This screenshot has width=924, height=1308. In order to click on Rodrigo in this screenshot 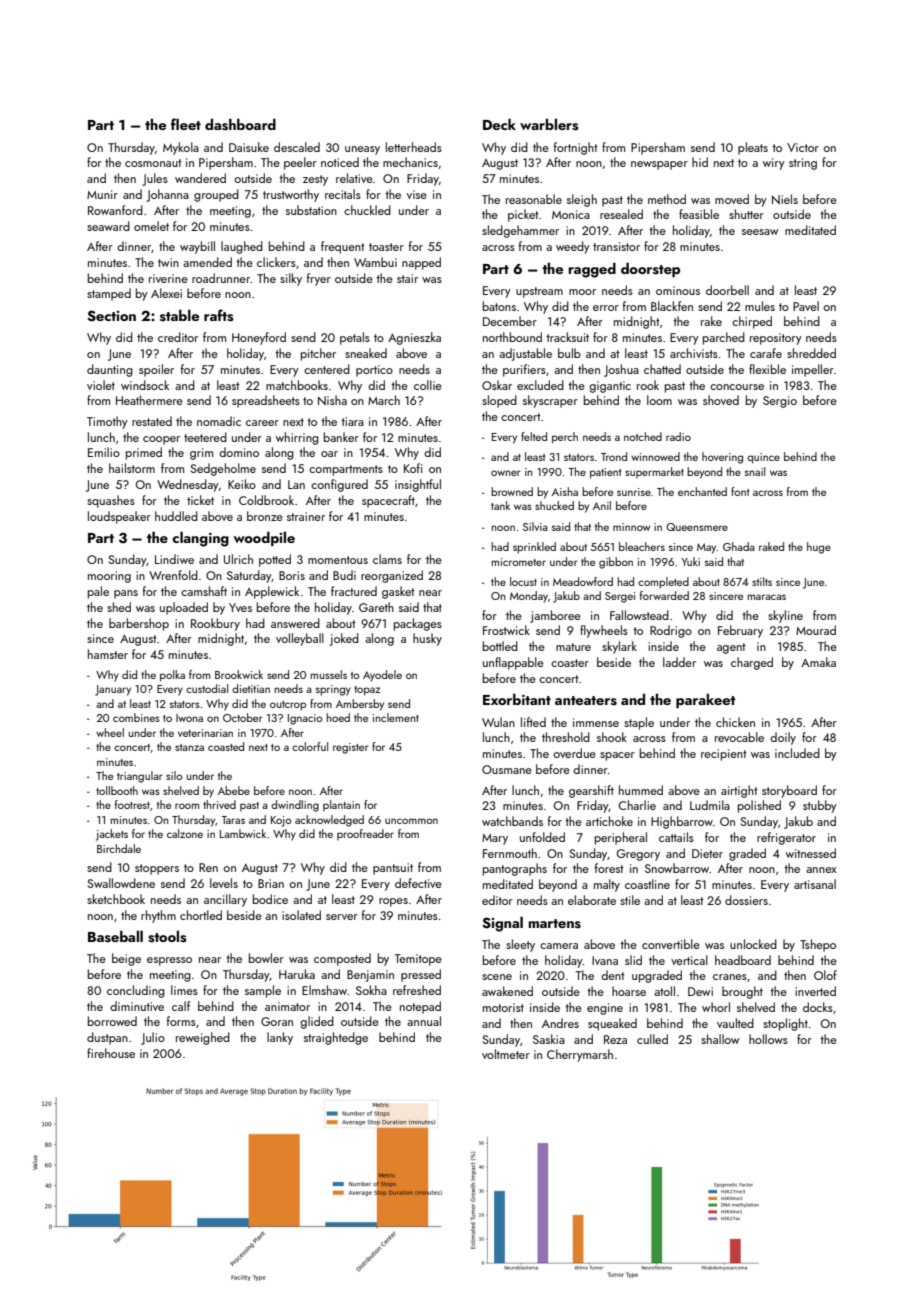, I will do `click(671, 631)`.
